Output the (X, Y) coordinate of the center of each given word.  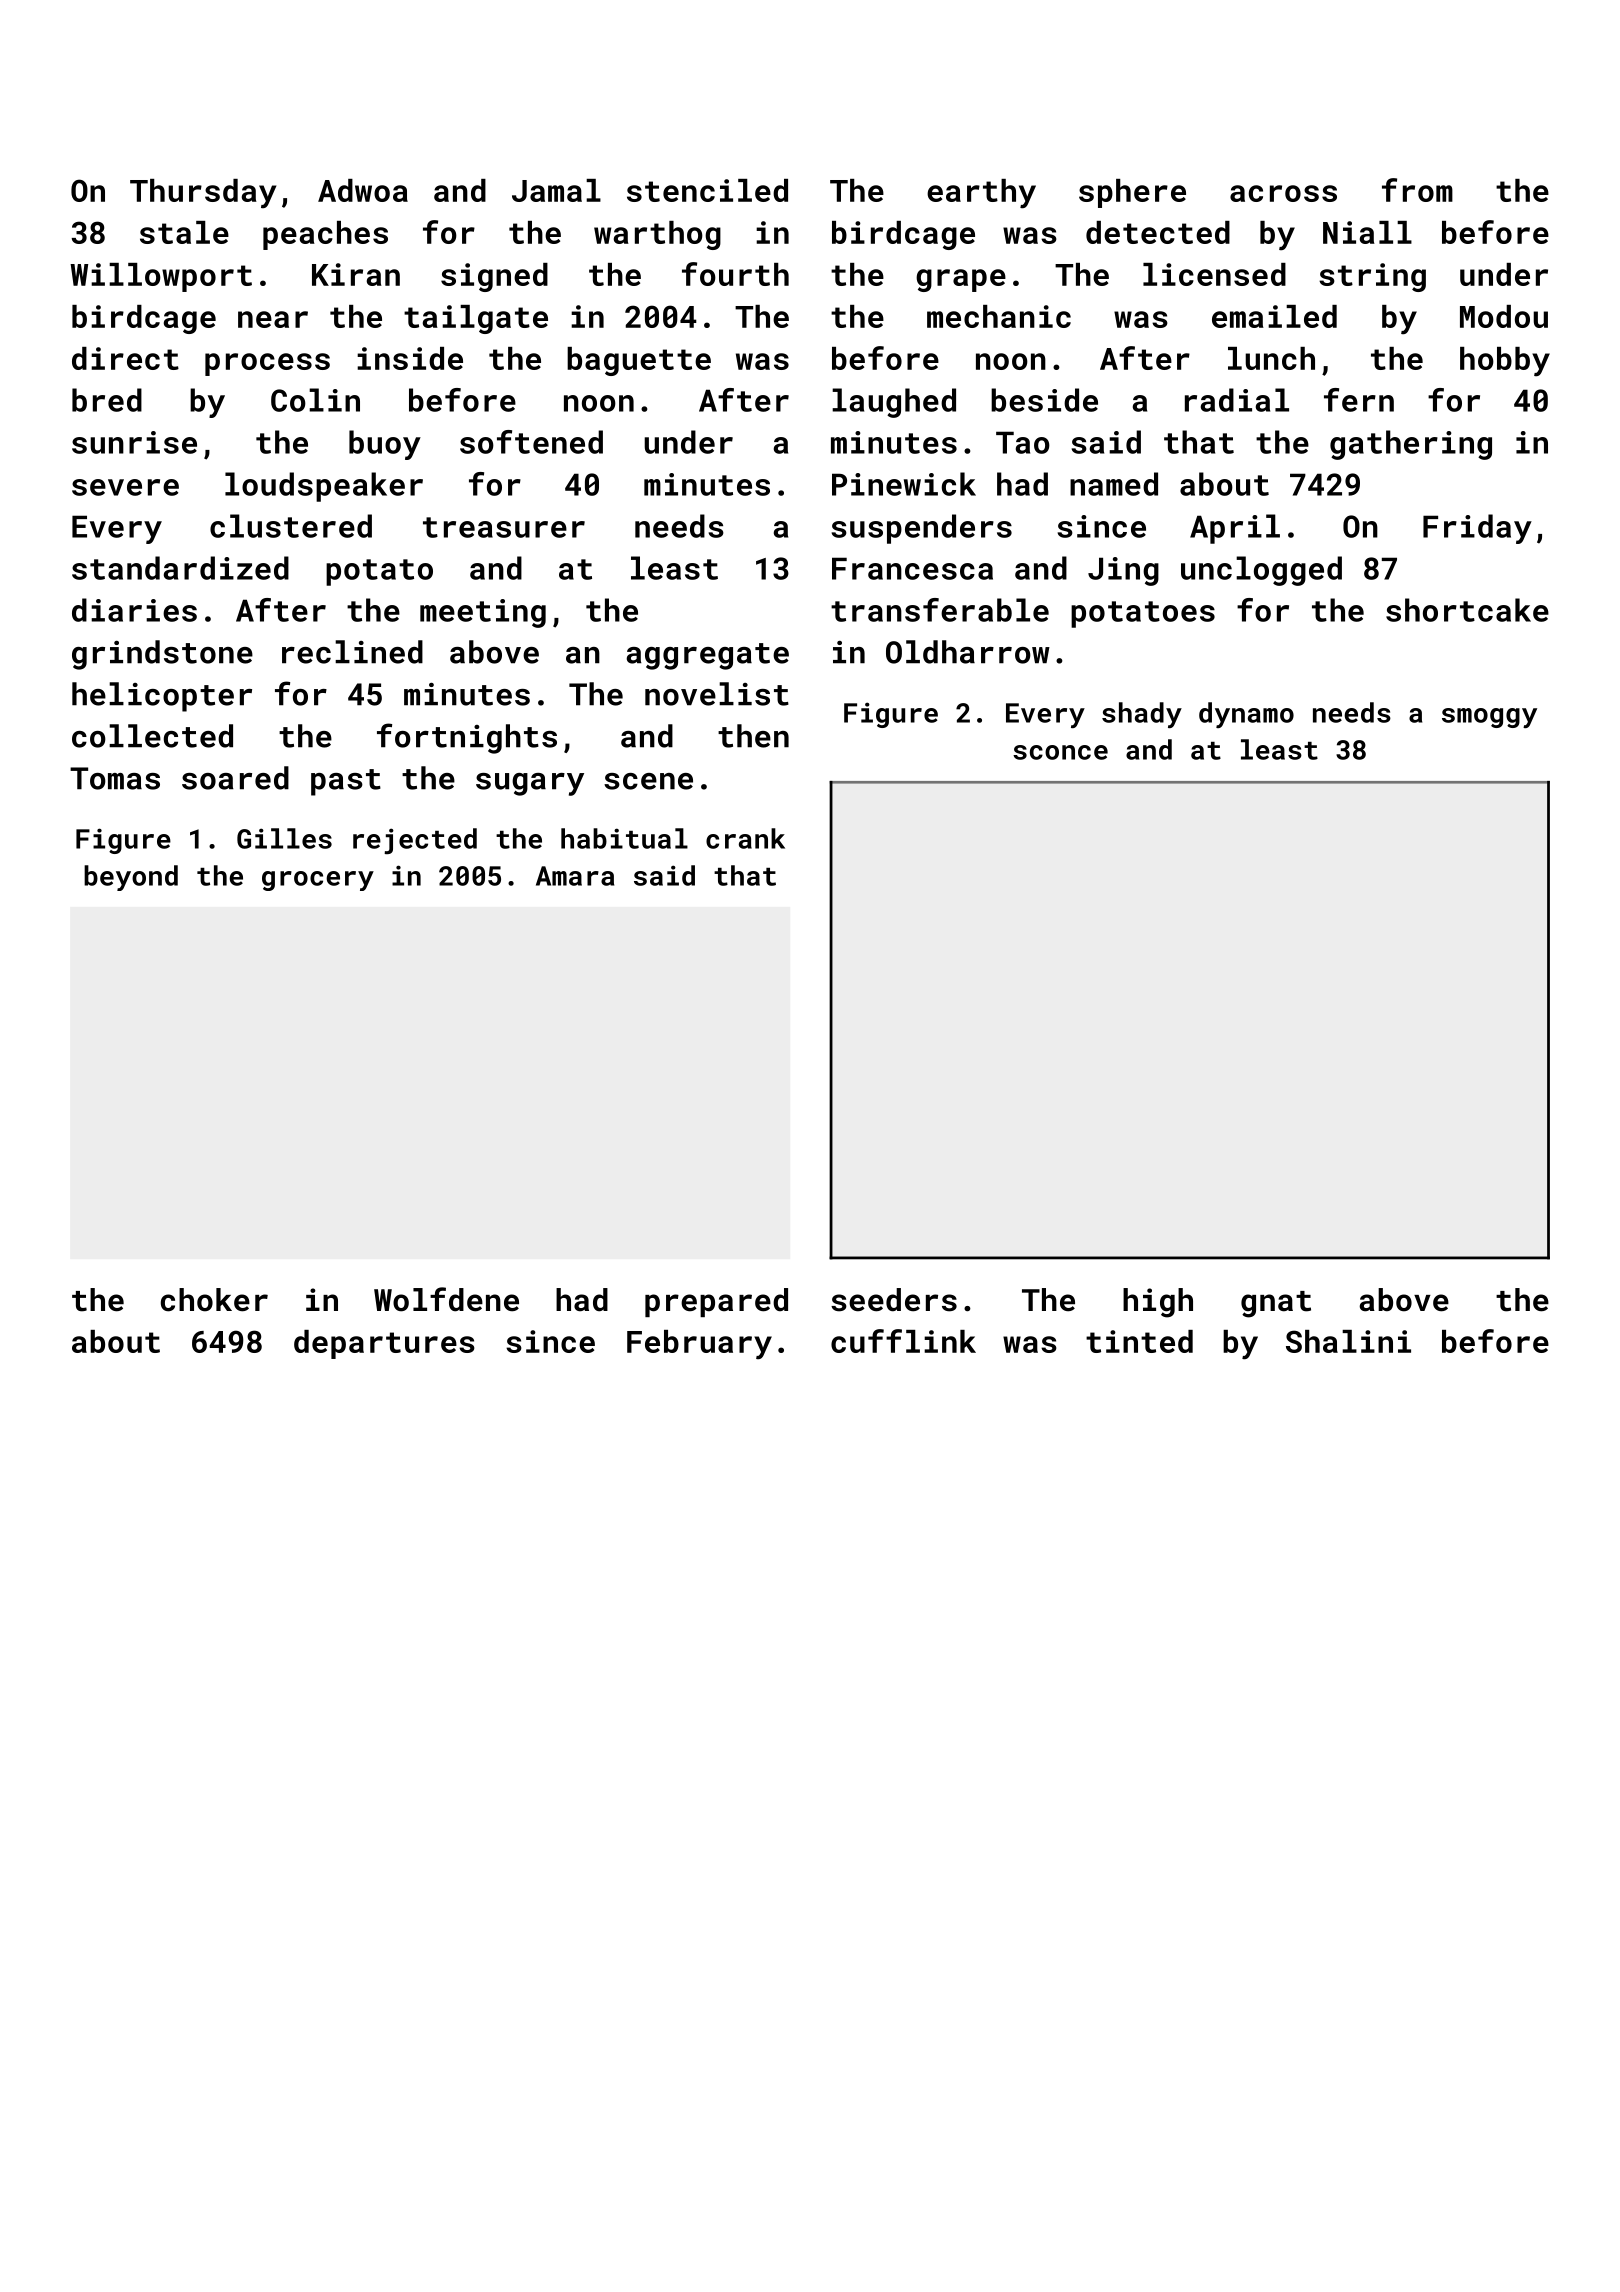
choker (214, 1300)
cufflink (903, 1341)
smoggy (1489, 718)
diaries (134, 610)
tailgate (476, 319)
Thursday (203, 194)
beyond (131, 878)
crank (745, 838)
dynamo (1246, 715)
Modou (1504, 316)
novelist (717, 694)
